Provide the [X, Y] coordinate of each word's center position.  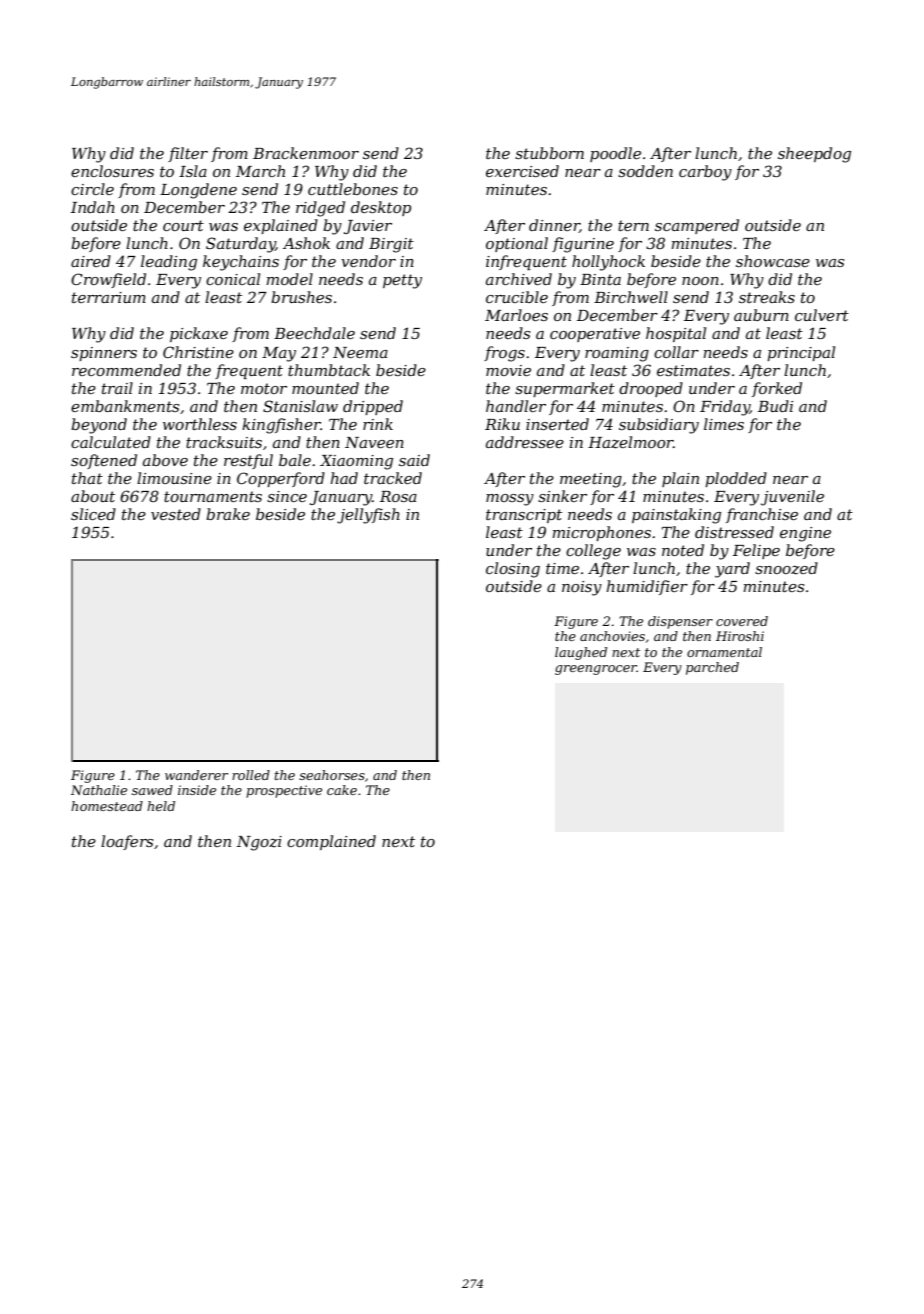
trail [117, 388]
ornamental [724, 652]
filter [188, 154]
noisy [582, 588]
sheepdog [814, 155]
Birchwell [631, 297]
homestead [107, 806]
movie [508, 370]
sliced [93, 514]
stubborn [549, 153]
